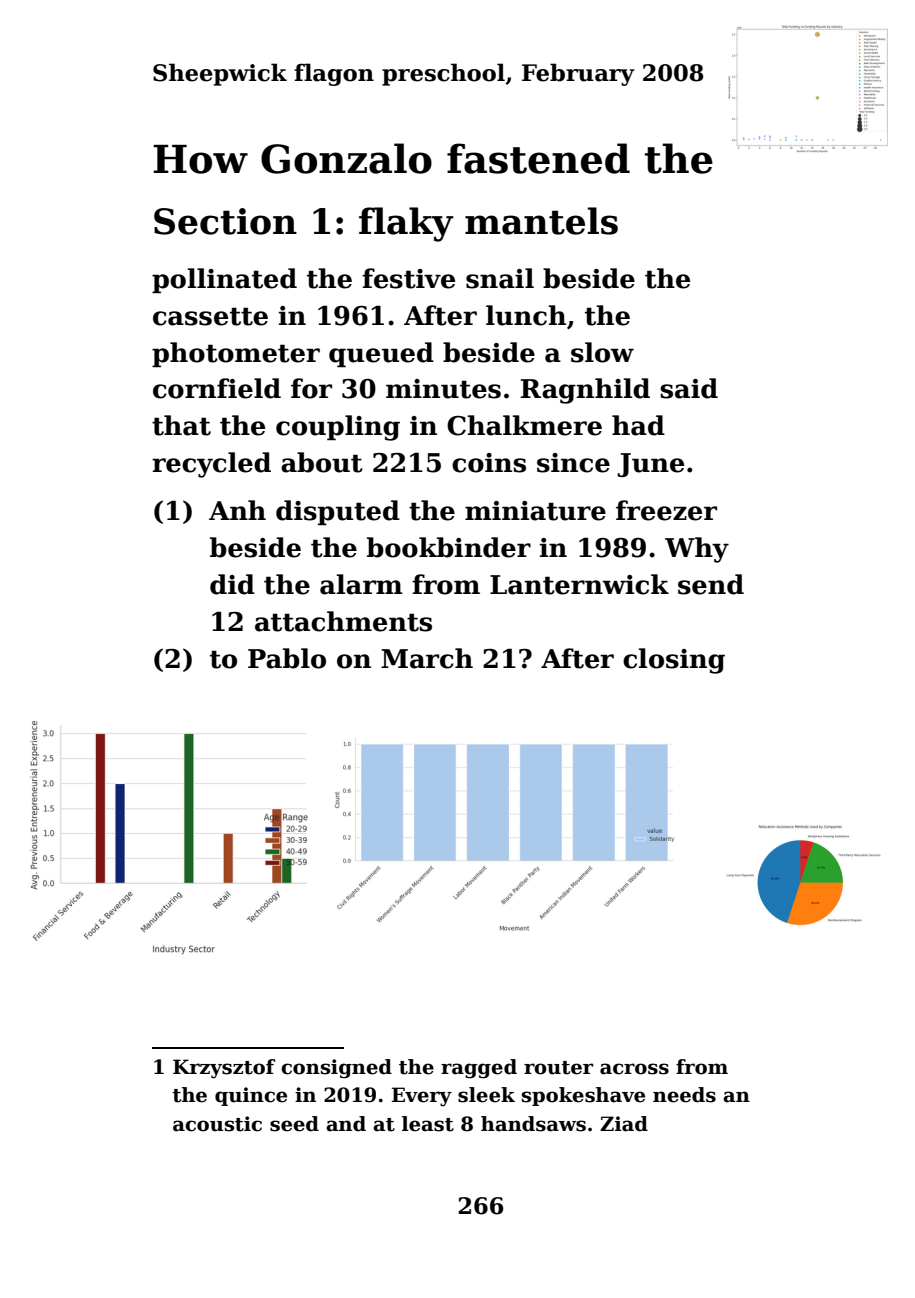 This screenshot has height=1298, width=915. What do you see at coordinates (666, 510) in the screenshot?
I see `freezer` at bounding box center [666, 510].
